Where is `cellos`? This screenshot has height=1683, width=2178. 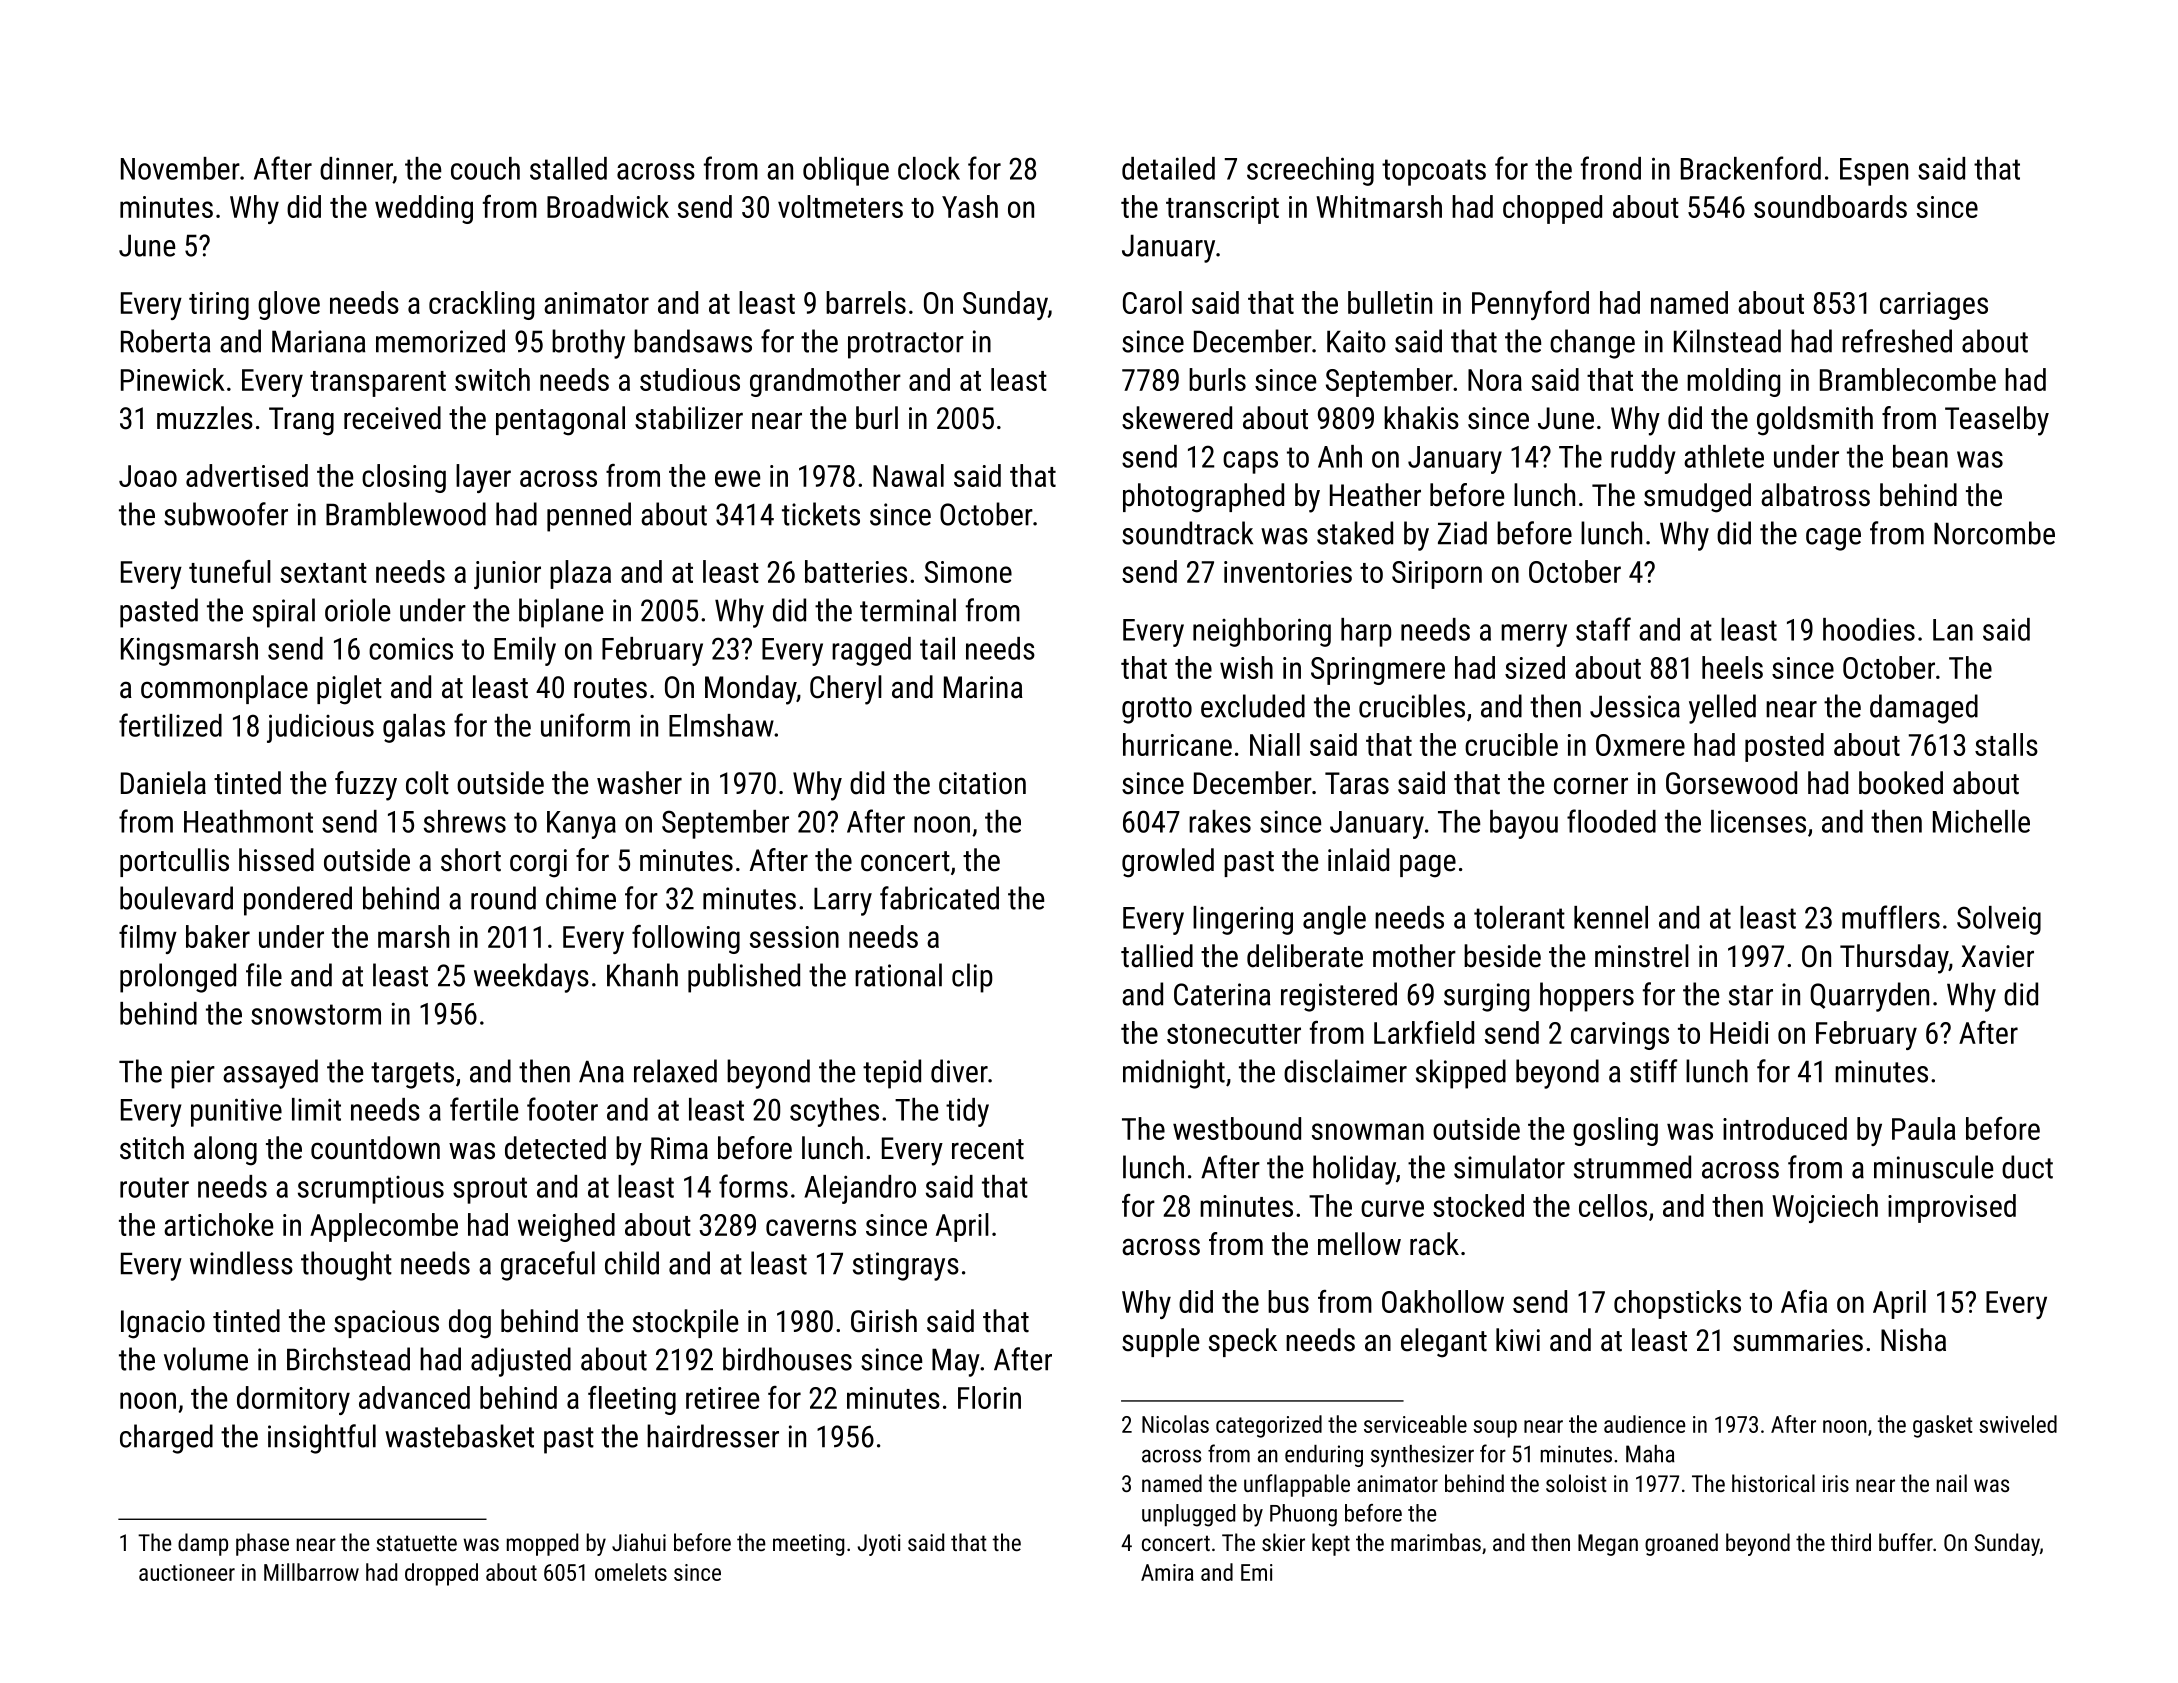
cellos is located at coordinates (1613, 1205).
